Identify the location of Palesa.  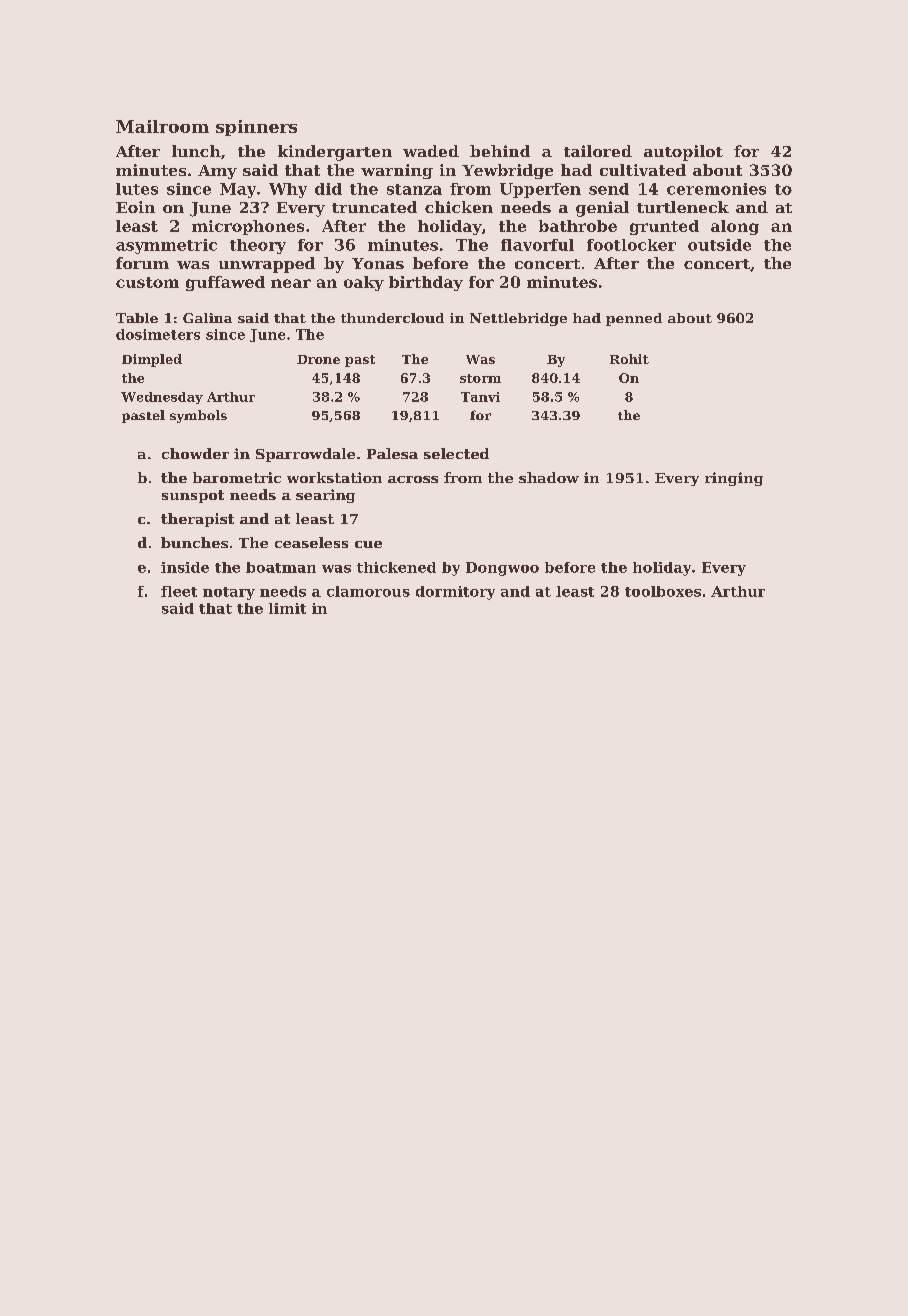
(392, 453).
